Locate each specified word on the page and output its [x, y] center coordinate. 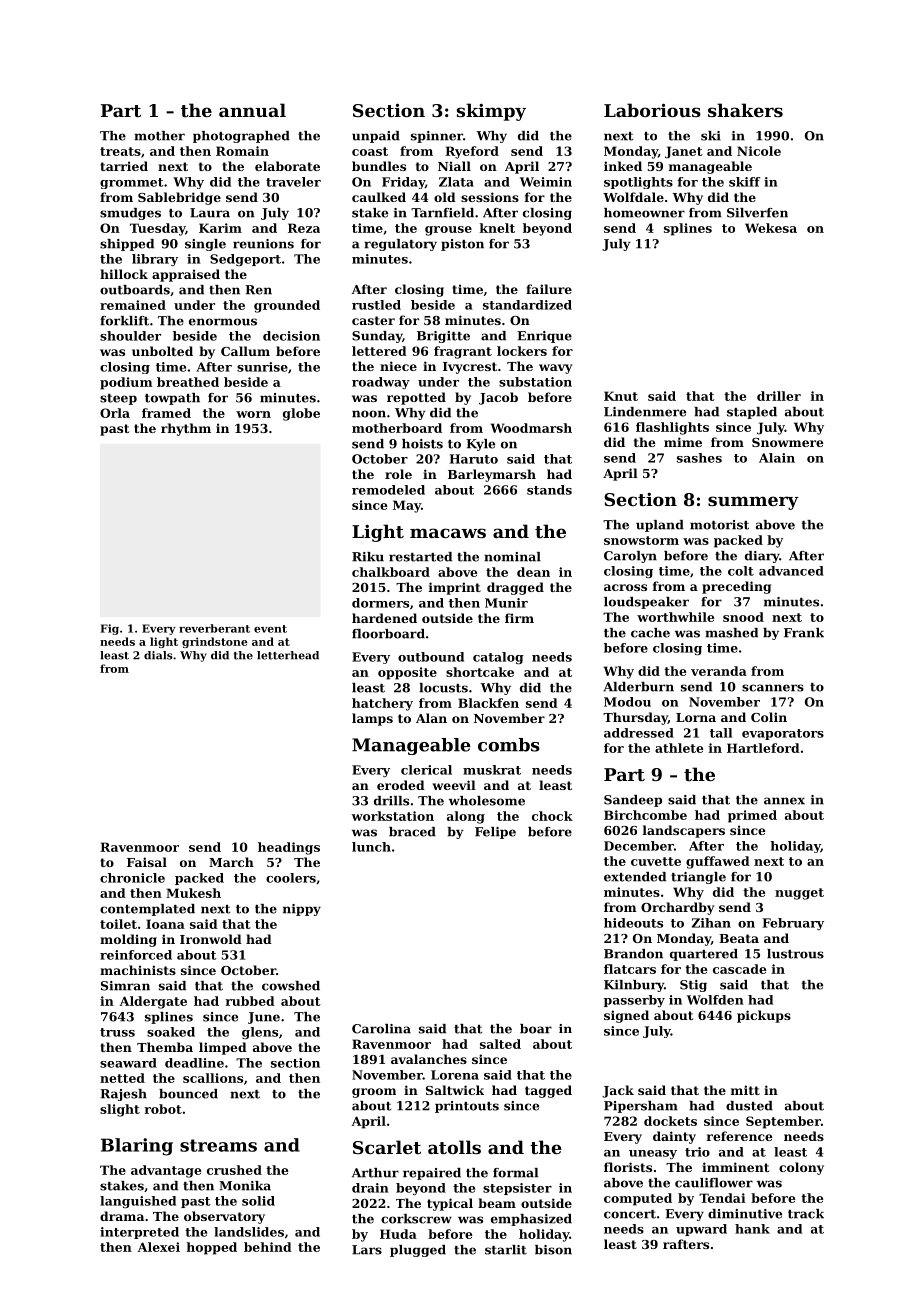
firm [519, 618]
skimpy [491, 112]
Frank [804, 633]
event [270, 629]
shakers [745, 110]
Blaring [137, 1147]
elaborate [287, 166]
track [806, 1214]
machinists [138, 970]
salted [500, 1044]
